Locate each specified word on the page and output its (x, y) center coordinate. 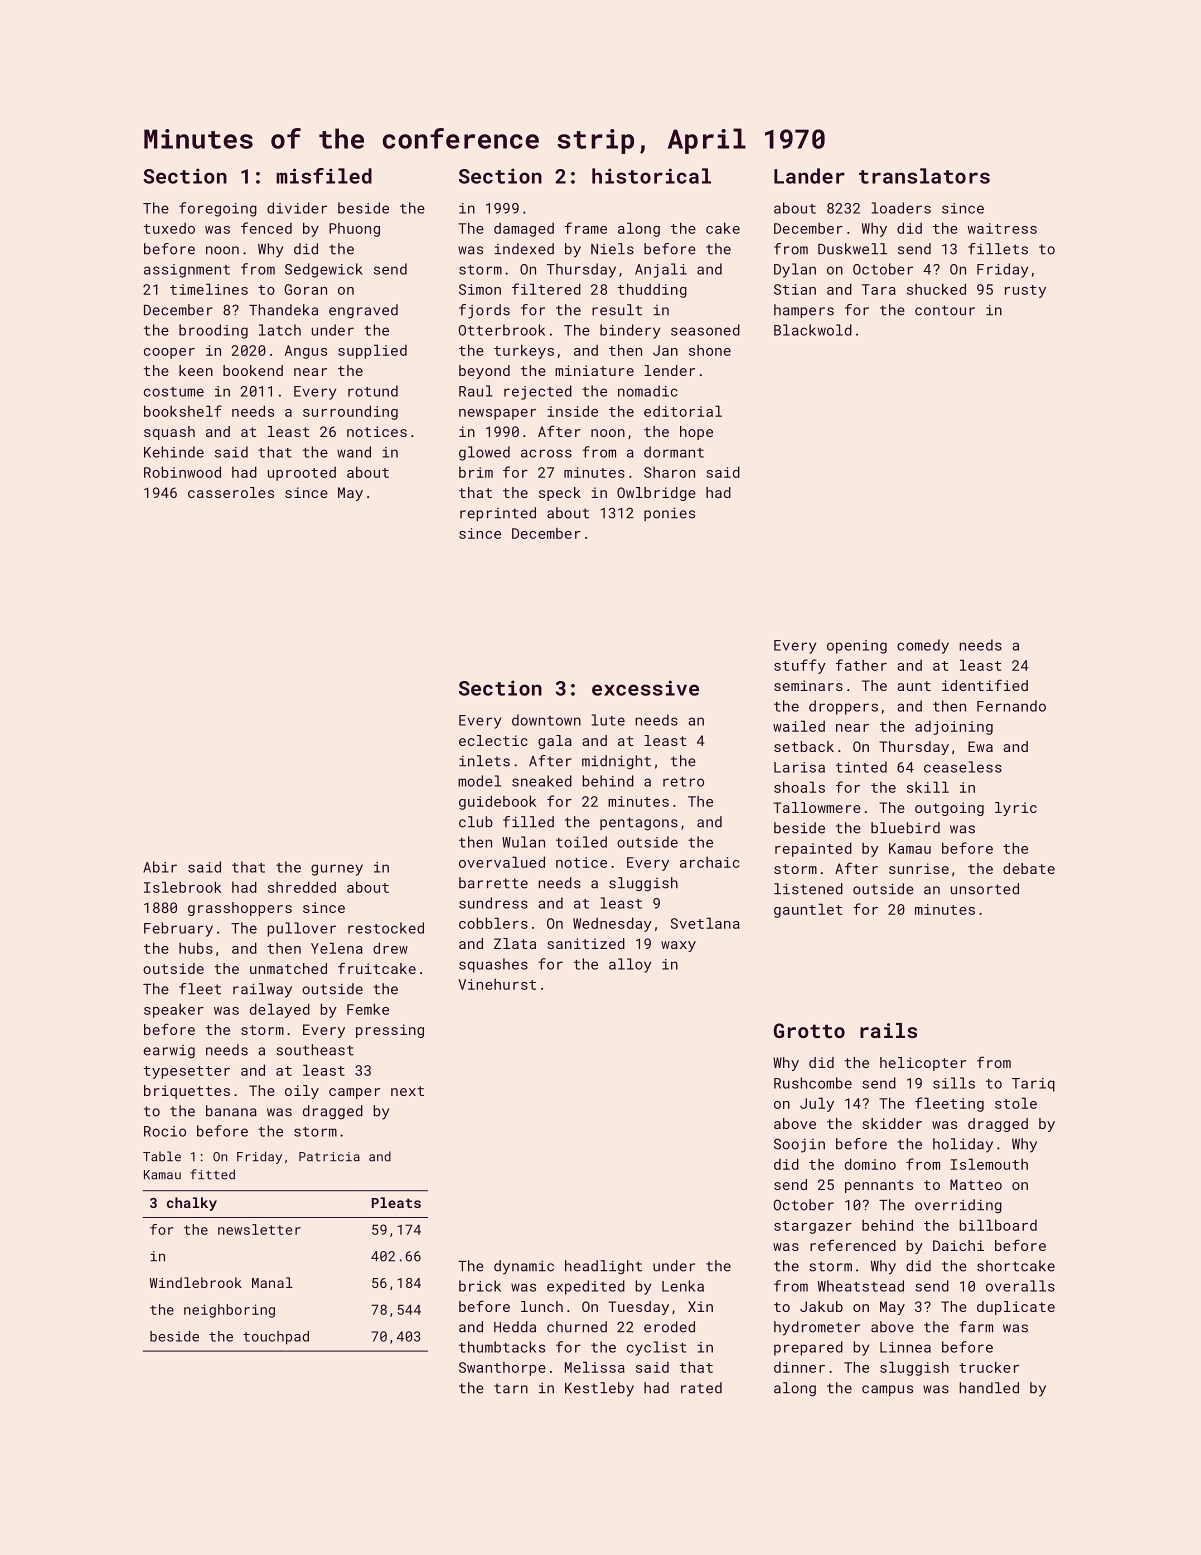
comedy (923, 646)
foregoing (218, 209)
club (476, 822)
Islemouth (989, 1164)
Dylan (795, 270)
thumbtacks (502, 1347)
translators (924, 176)
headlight (603, 1267)
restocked (386, 928)
